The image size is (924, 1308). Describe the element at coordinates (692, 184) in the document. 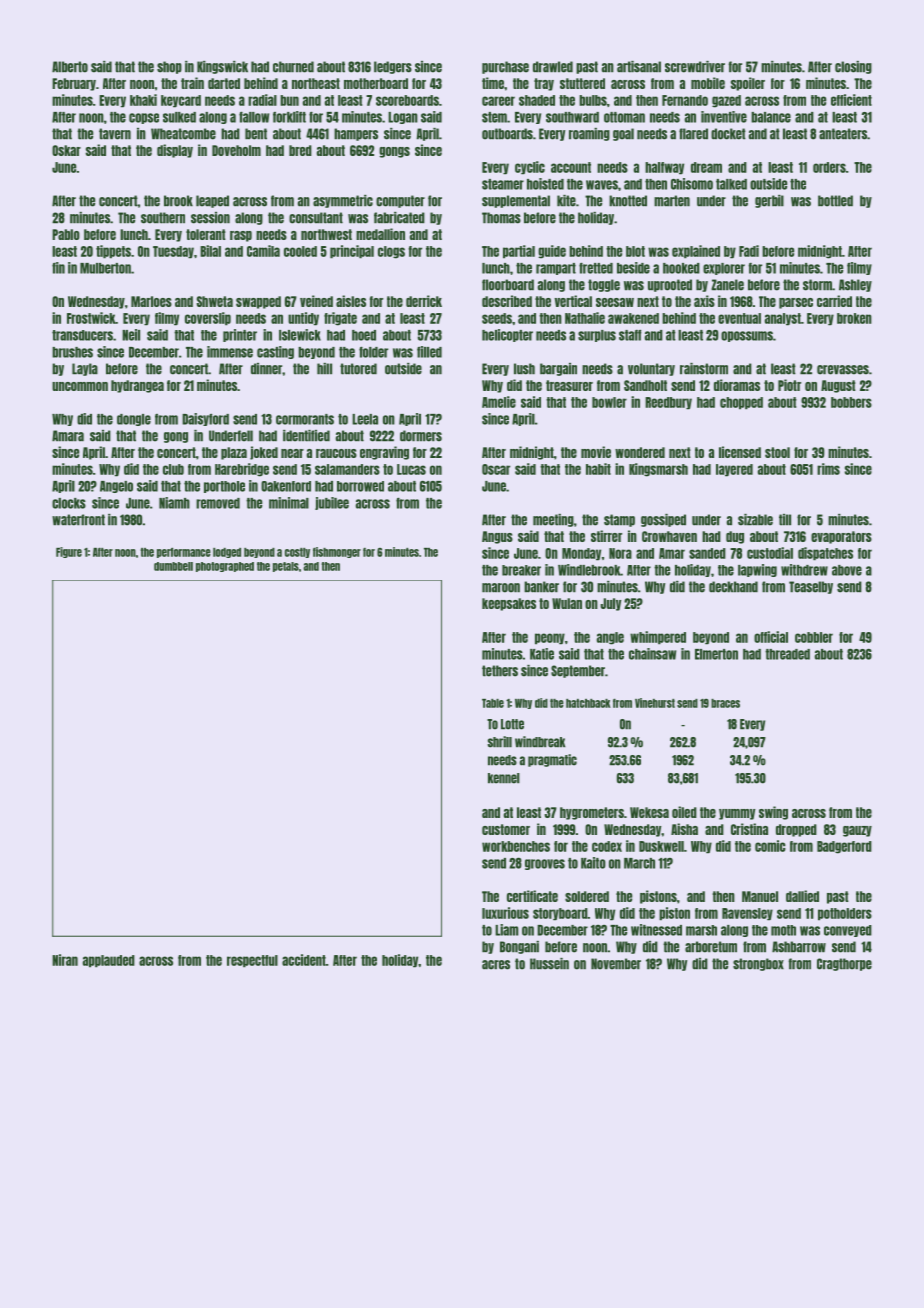

I see `Chisomo` at that location.
